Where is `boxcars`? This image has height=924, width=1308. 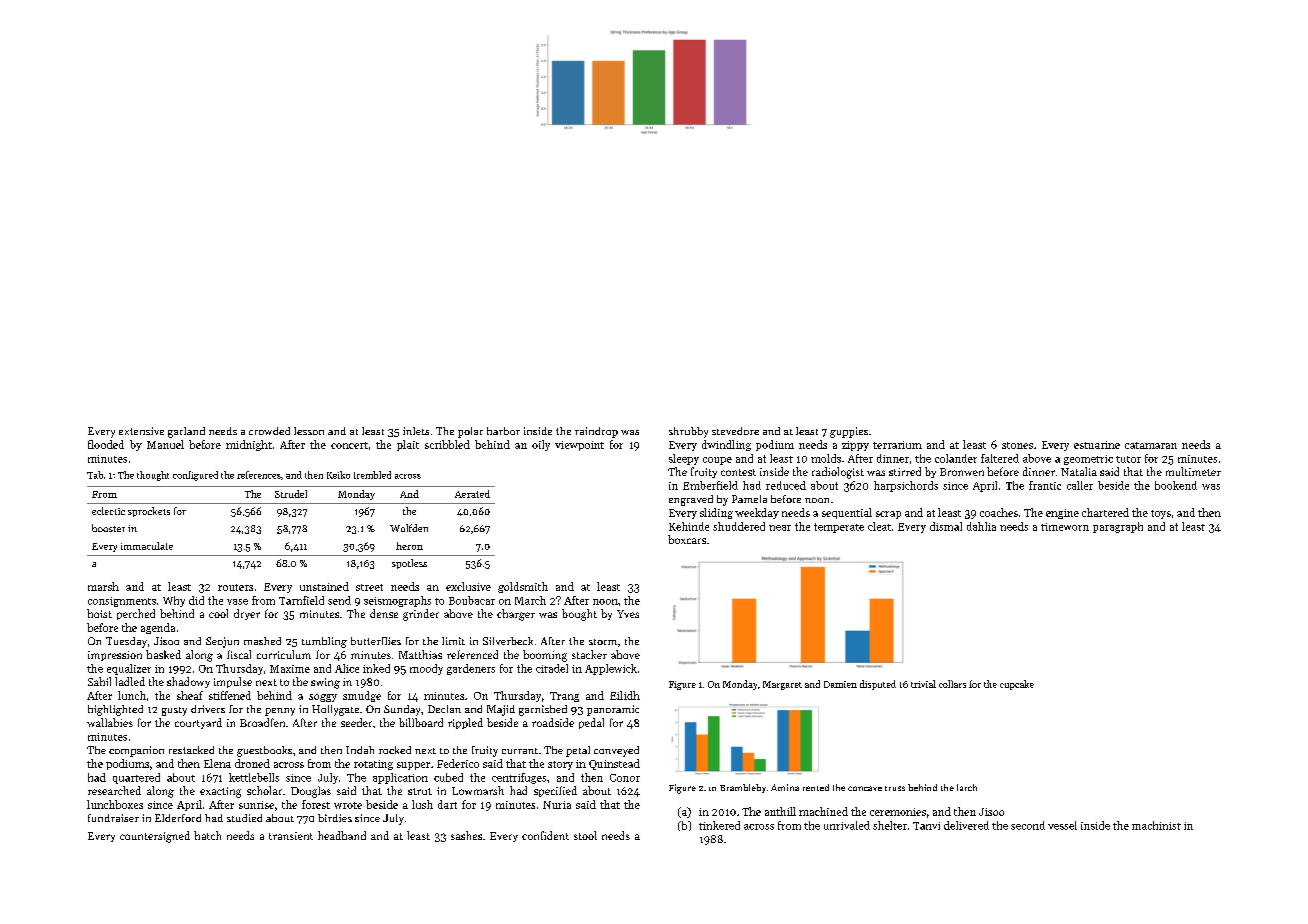 boxcars is located at coordinates (687, 539).
